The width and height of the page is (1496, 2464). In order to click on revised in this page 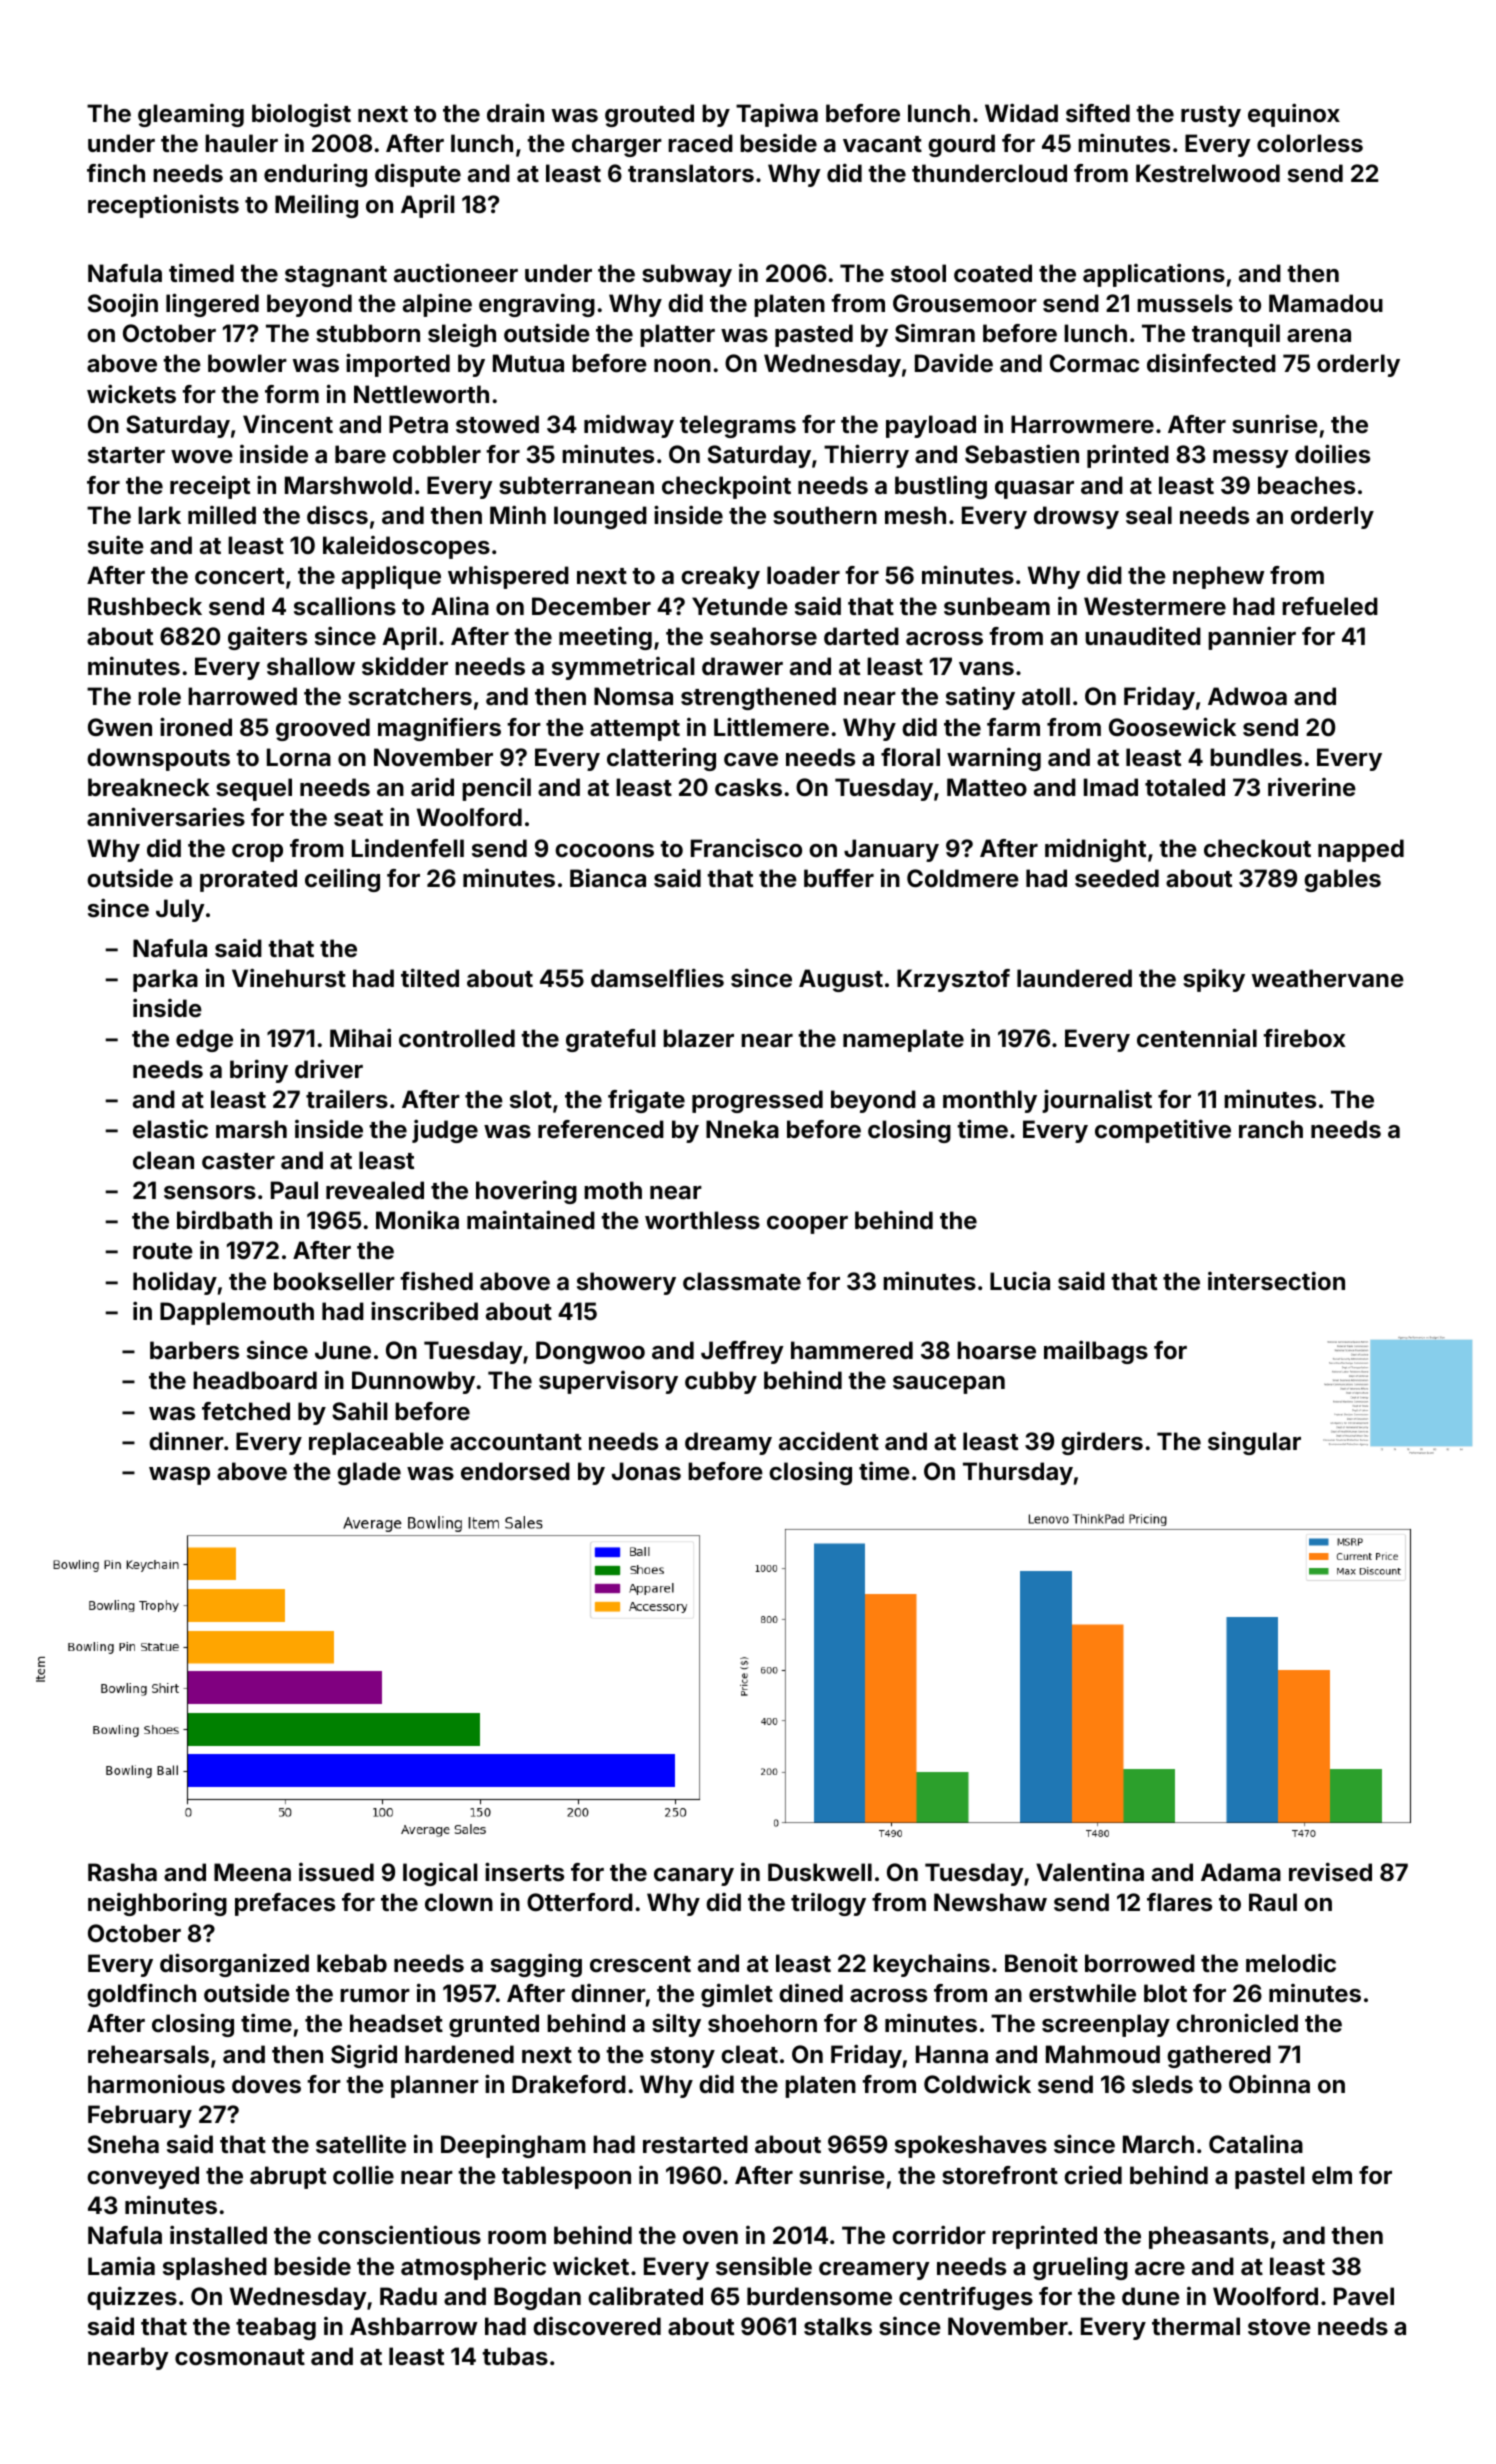, I will do `click(1330, 1872)`.
